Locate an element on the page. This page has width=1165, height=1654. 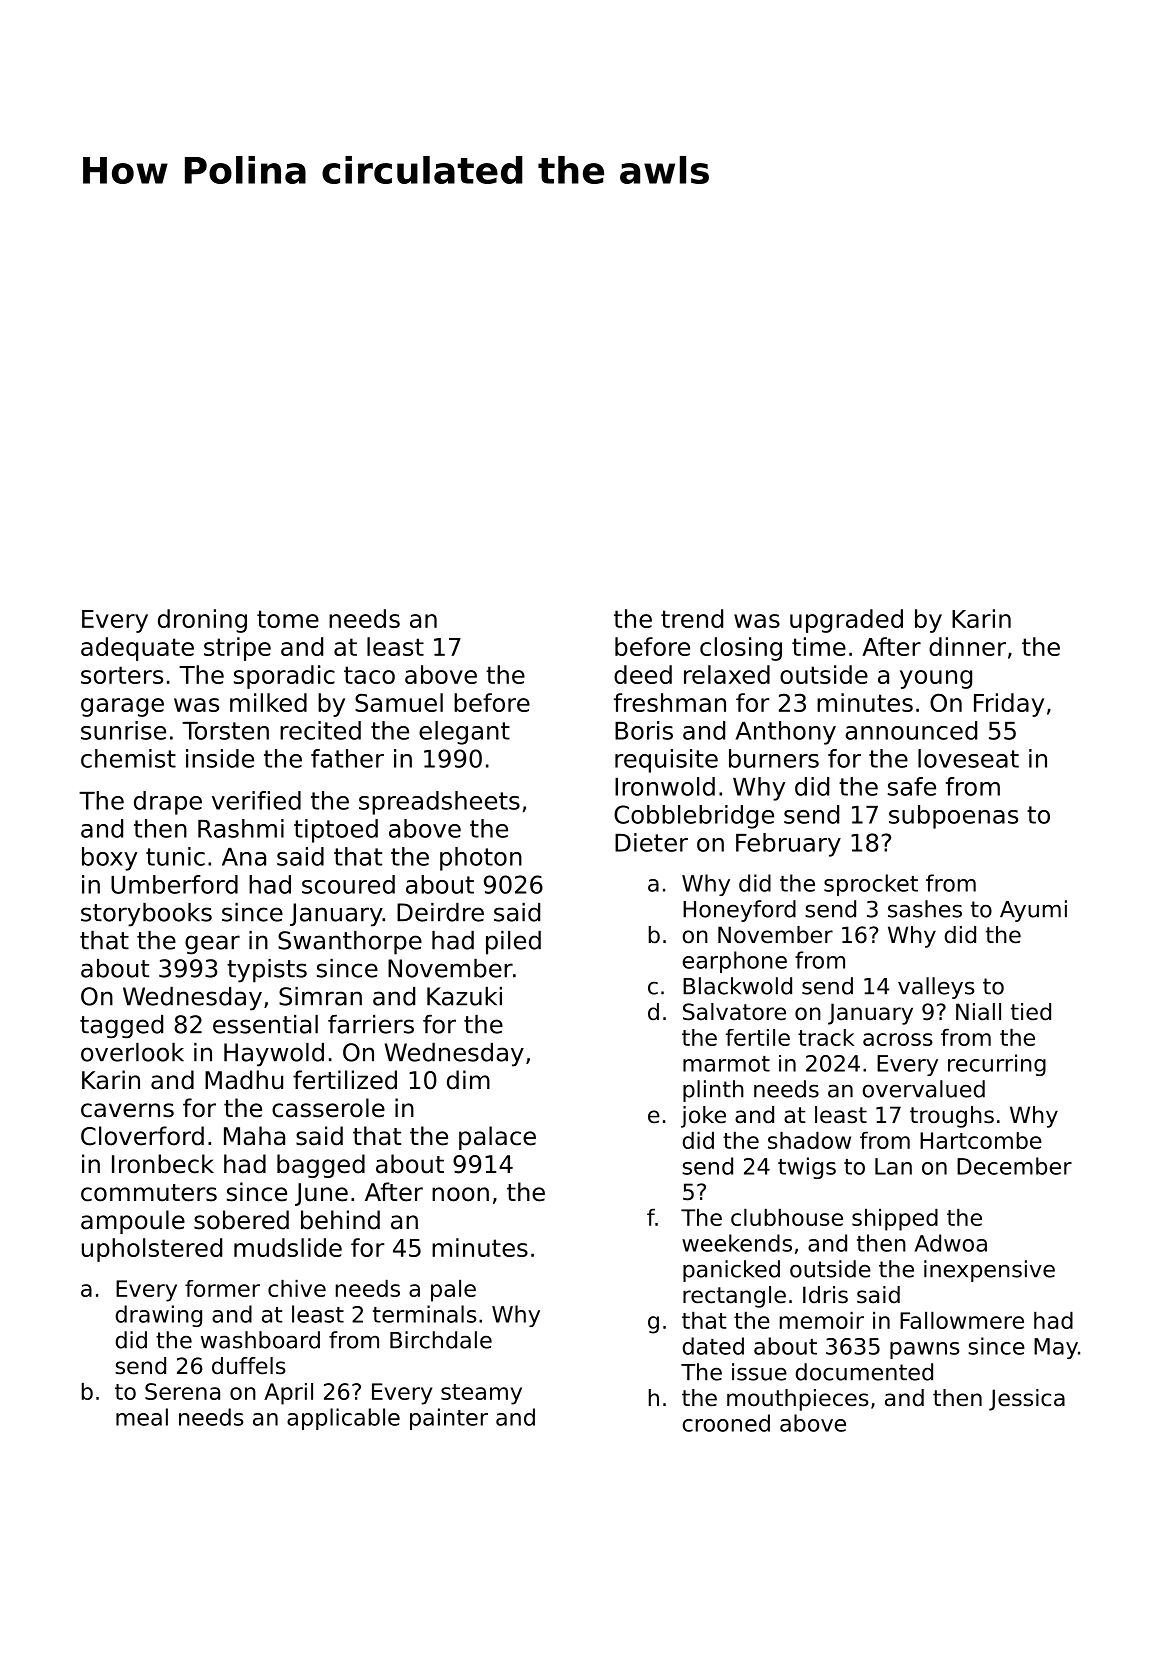
noon is located at coordinates (460, 1194).
